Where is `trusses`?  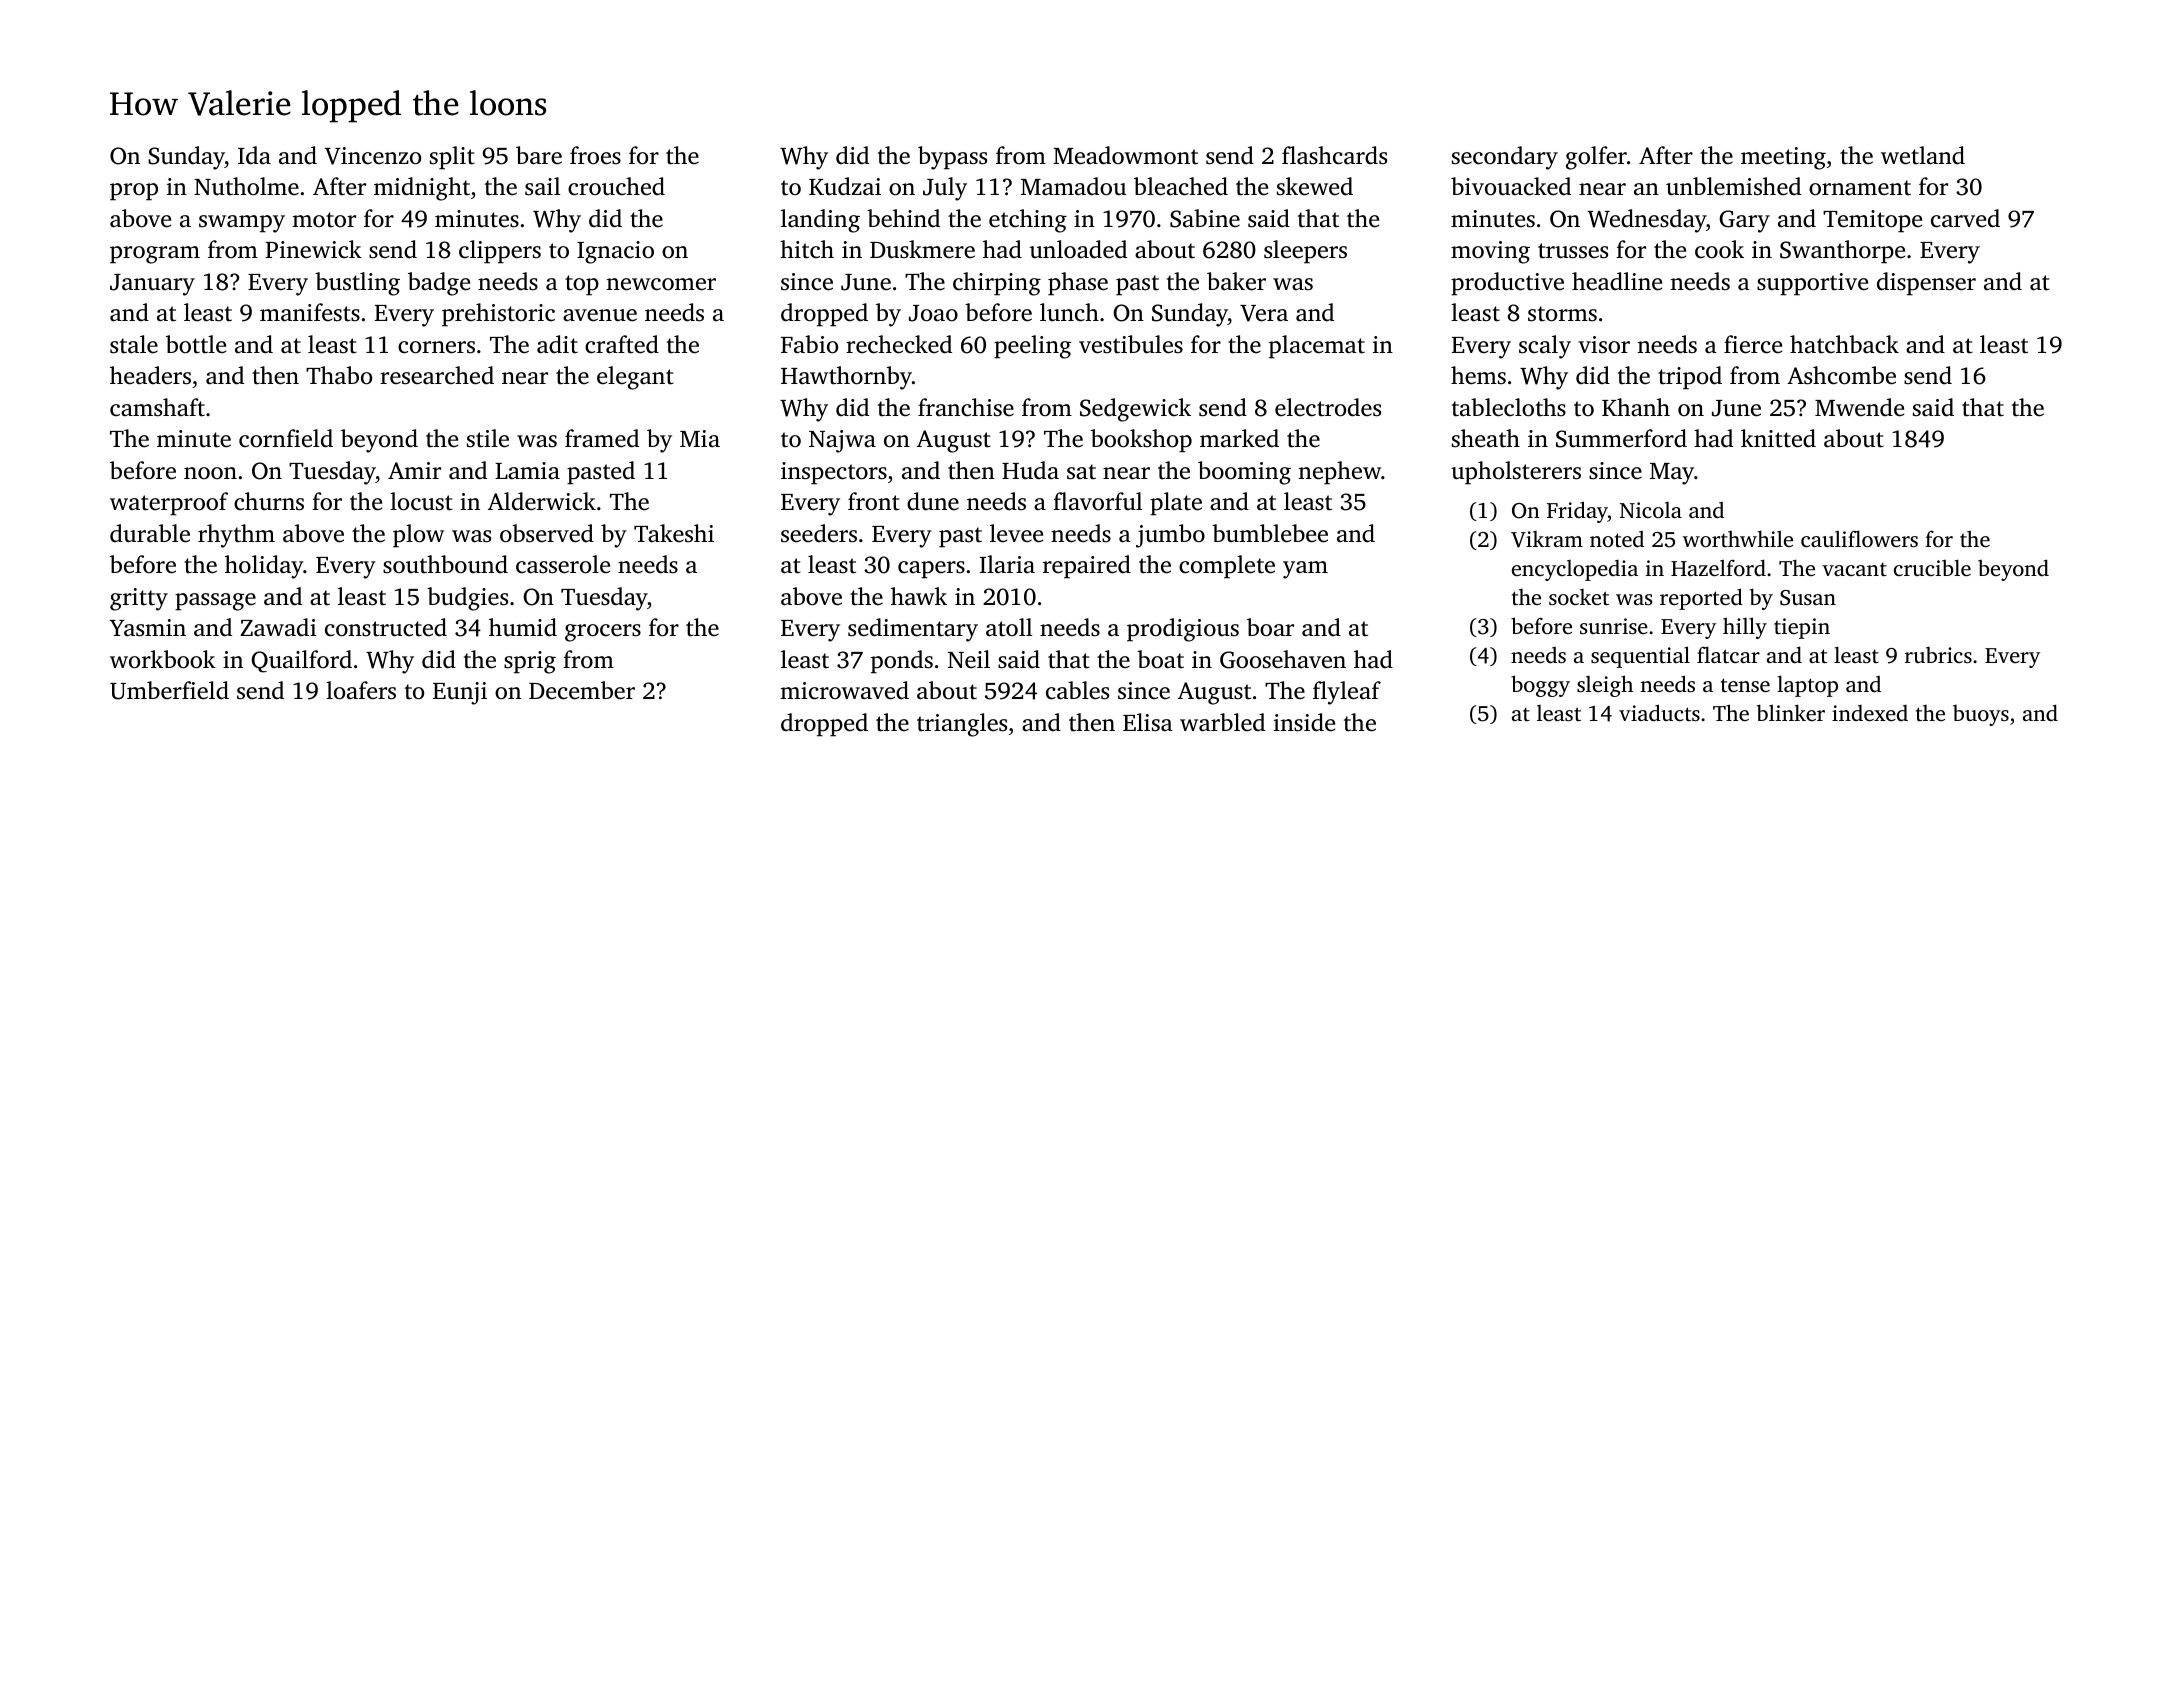 trusses is located at coordinates (1573, 251).
